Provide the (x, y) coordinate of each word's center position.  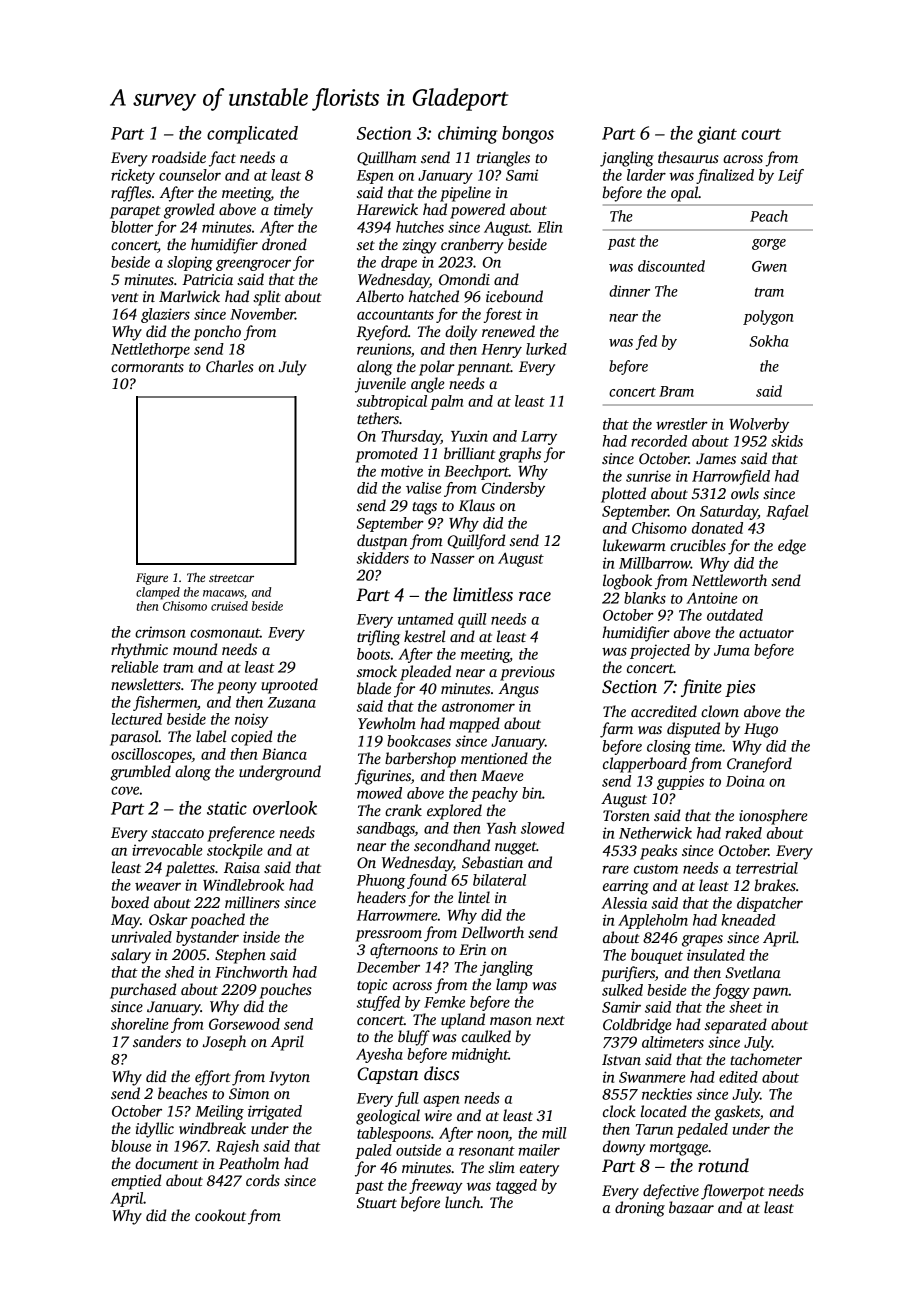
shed (179, 972)
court (761, 134)
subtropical (392, 402)
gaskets (737, 1113)
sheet (746, 1007)
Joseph (224, 1043)
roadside (179, 157)
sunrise (648, 476)
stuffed (378, 1003)
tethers (378, 418)
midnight (480, 1055)
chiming (468, 135)
